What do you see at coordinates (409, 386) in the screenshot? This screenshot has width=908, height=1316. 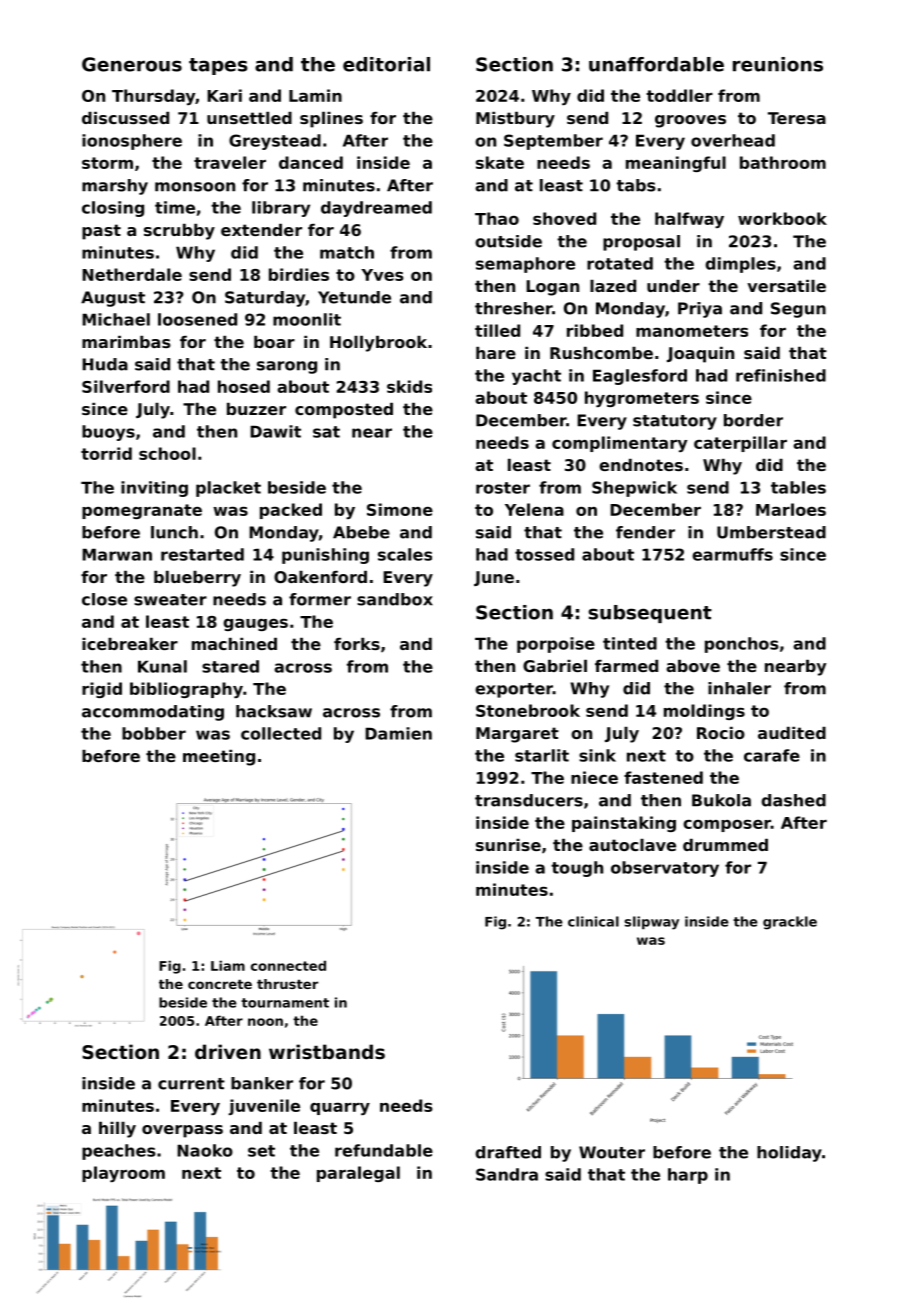 I see `skids` at bounding box center [409, 386].
